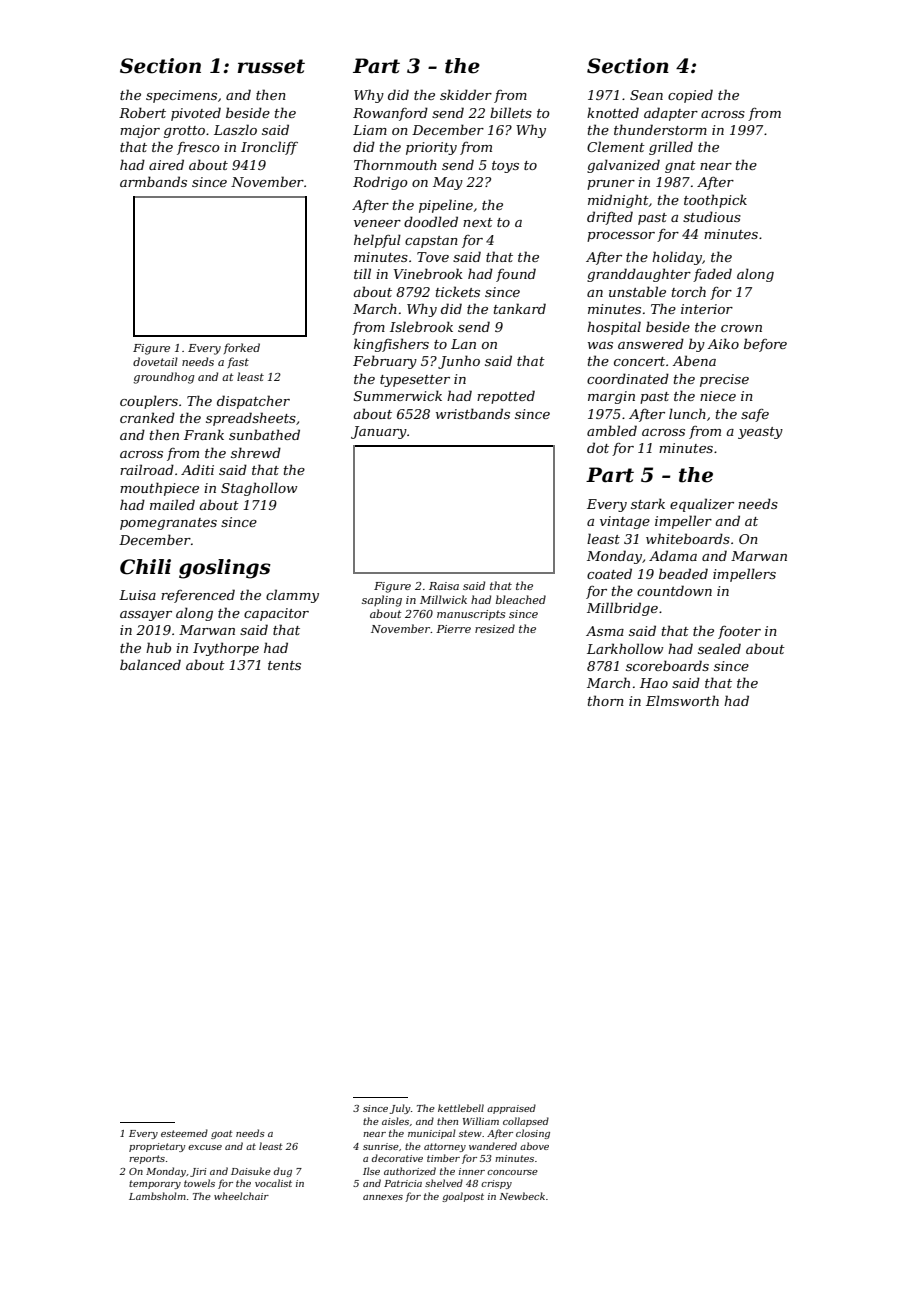 This screenshot has height=1316, width=908. What do you see at coordinates (712, 216) in the screenshot?
I see `studious` at bounding box center [712, 216].
